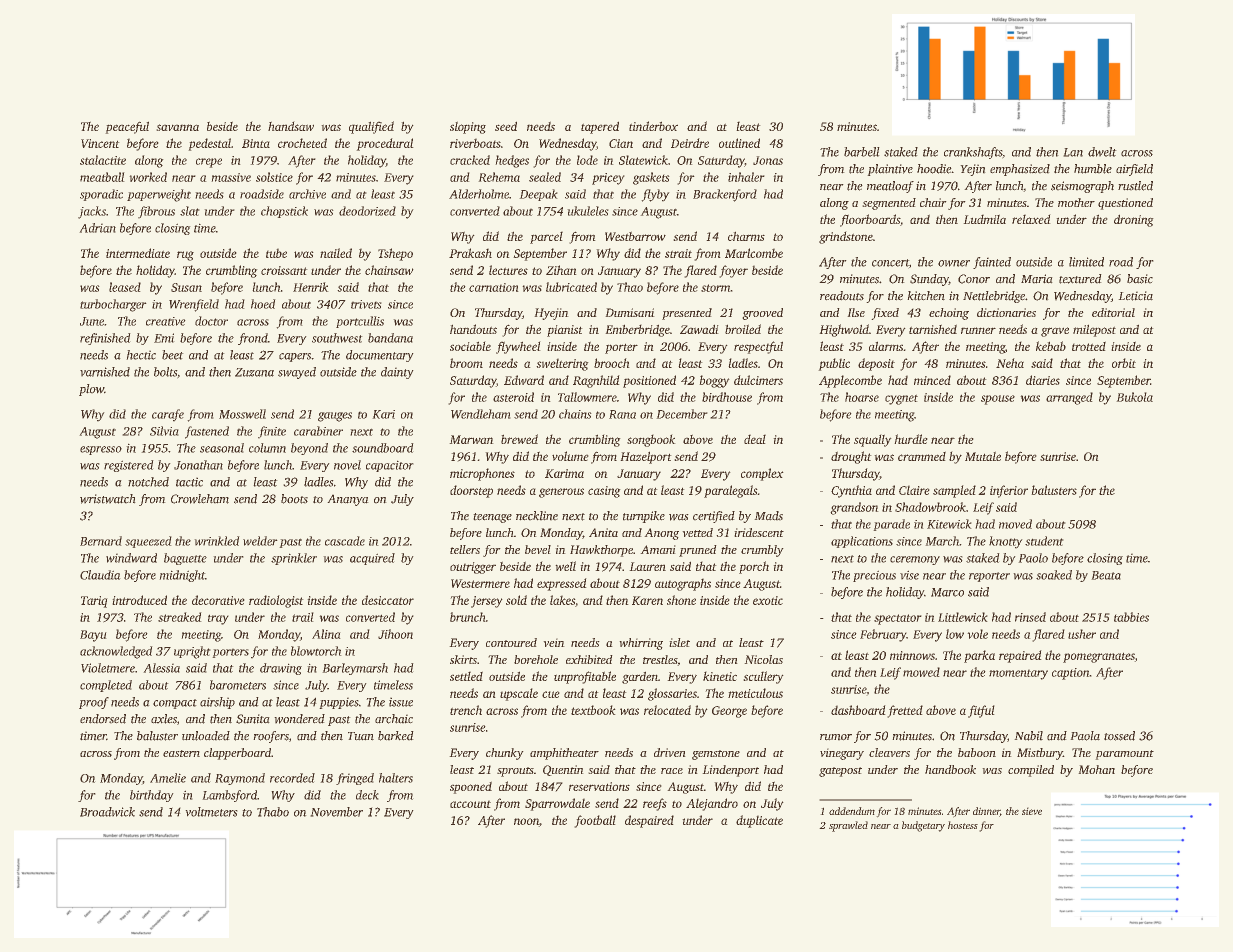 This document has width=1233, height=952. Describe the element at coordinates (672, 694) in the document. I see `glossaries` at that location.
